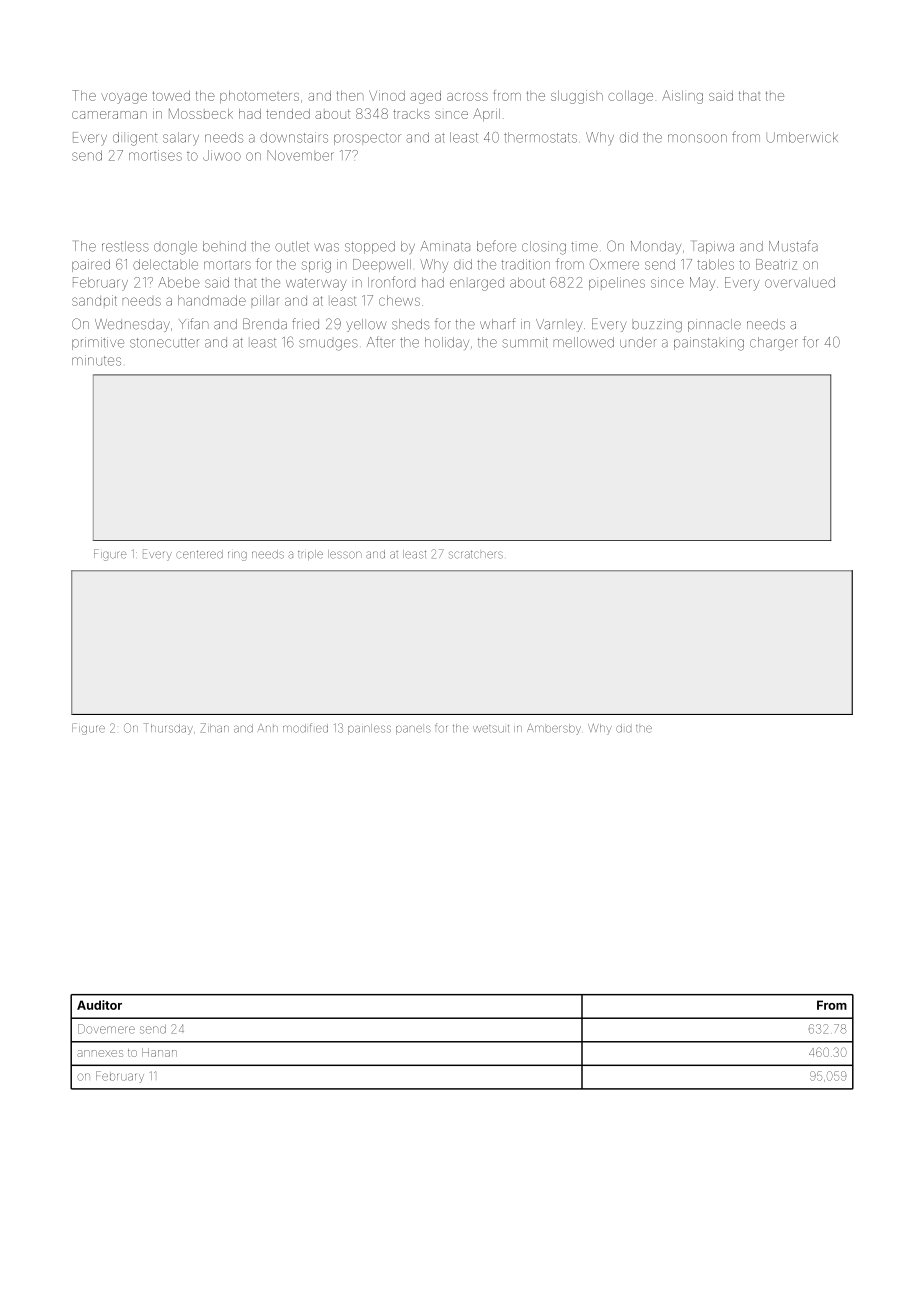 Image resolution: width=924 pixels, height=1314 pixels. What do you see at coordinates (159, 1052) in the screenshot?
I see `Hanan` at bounding box center [159, 1052].
